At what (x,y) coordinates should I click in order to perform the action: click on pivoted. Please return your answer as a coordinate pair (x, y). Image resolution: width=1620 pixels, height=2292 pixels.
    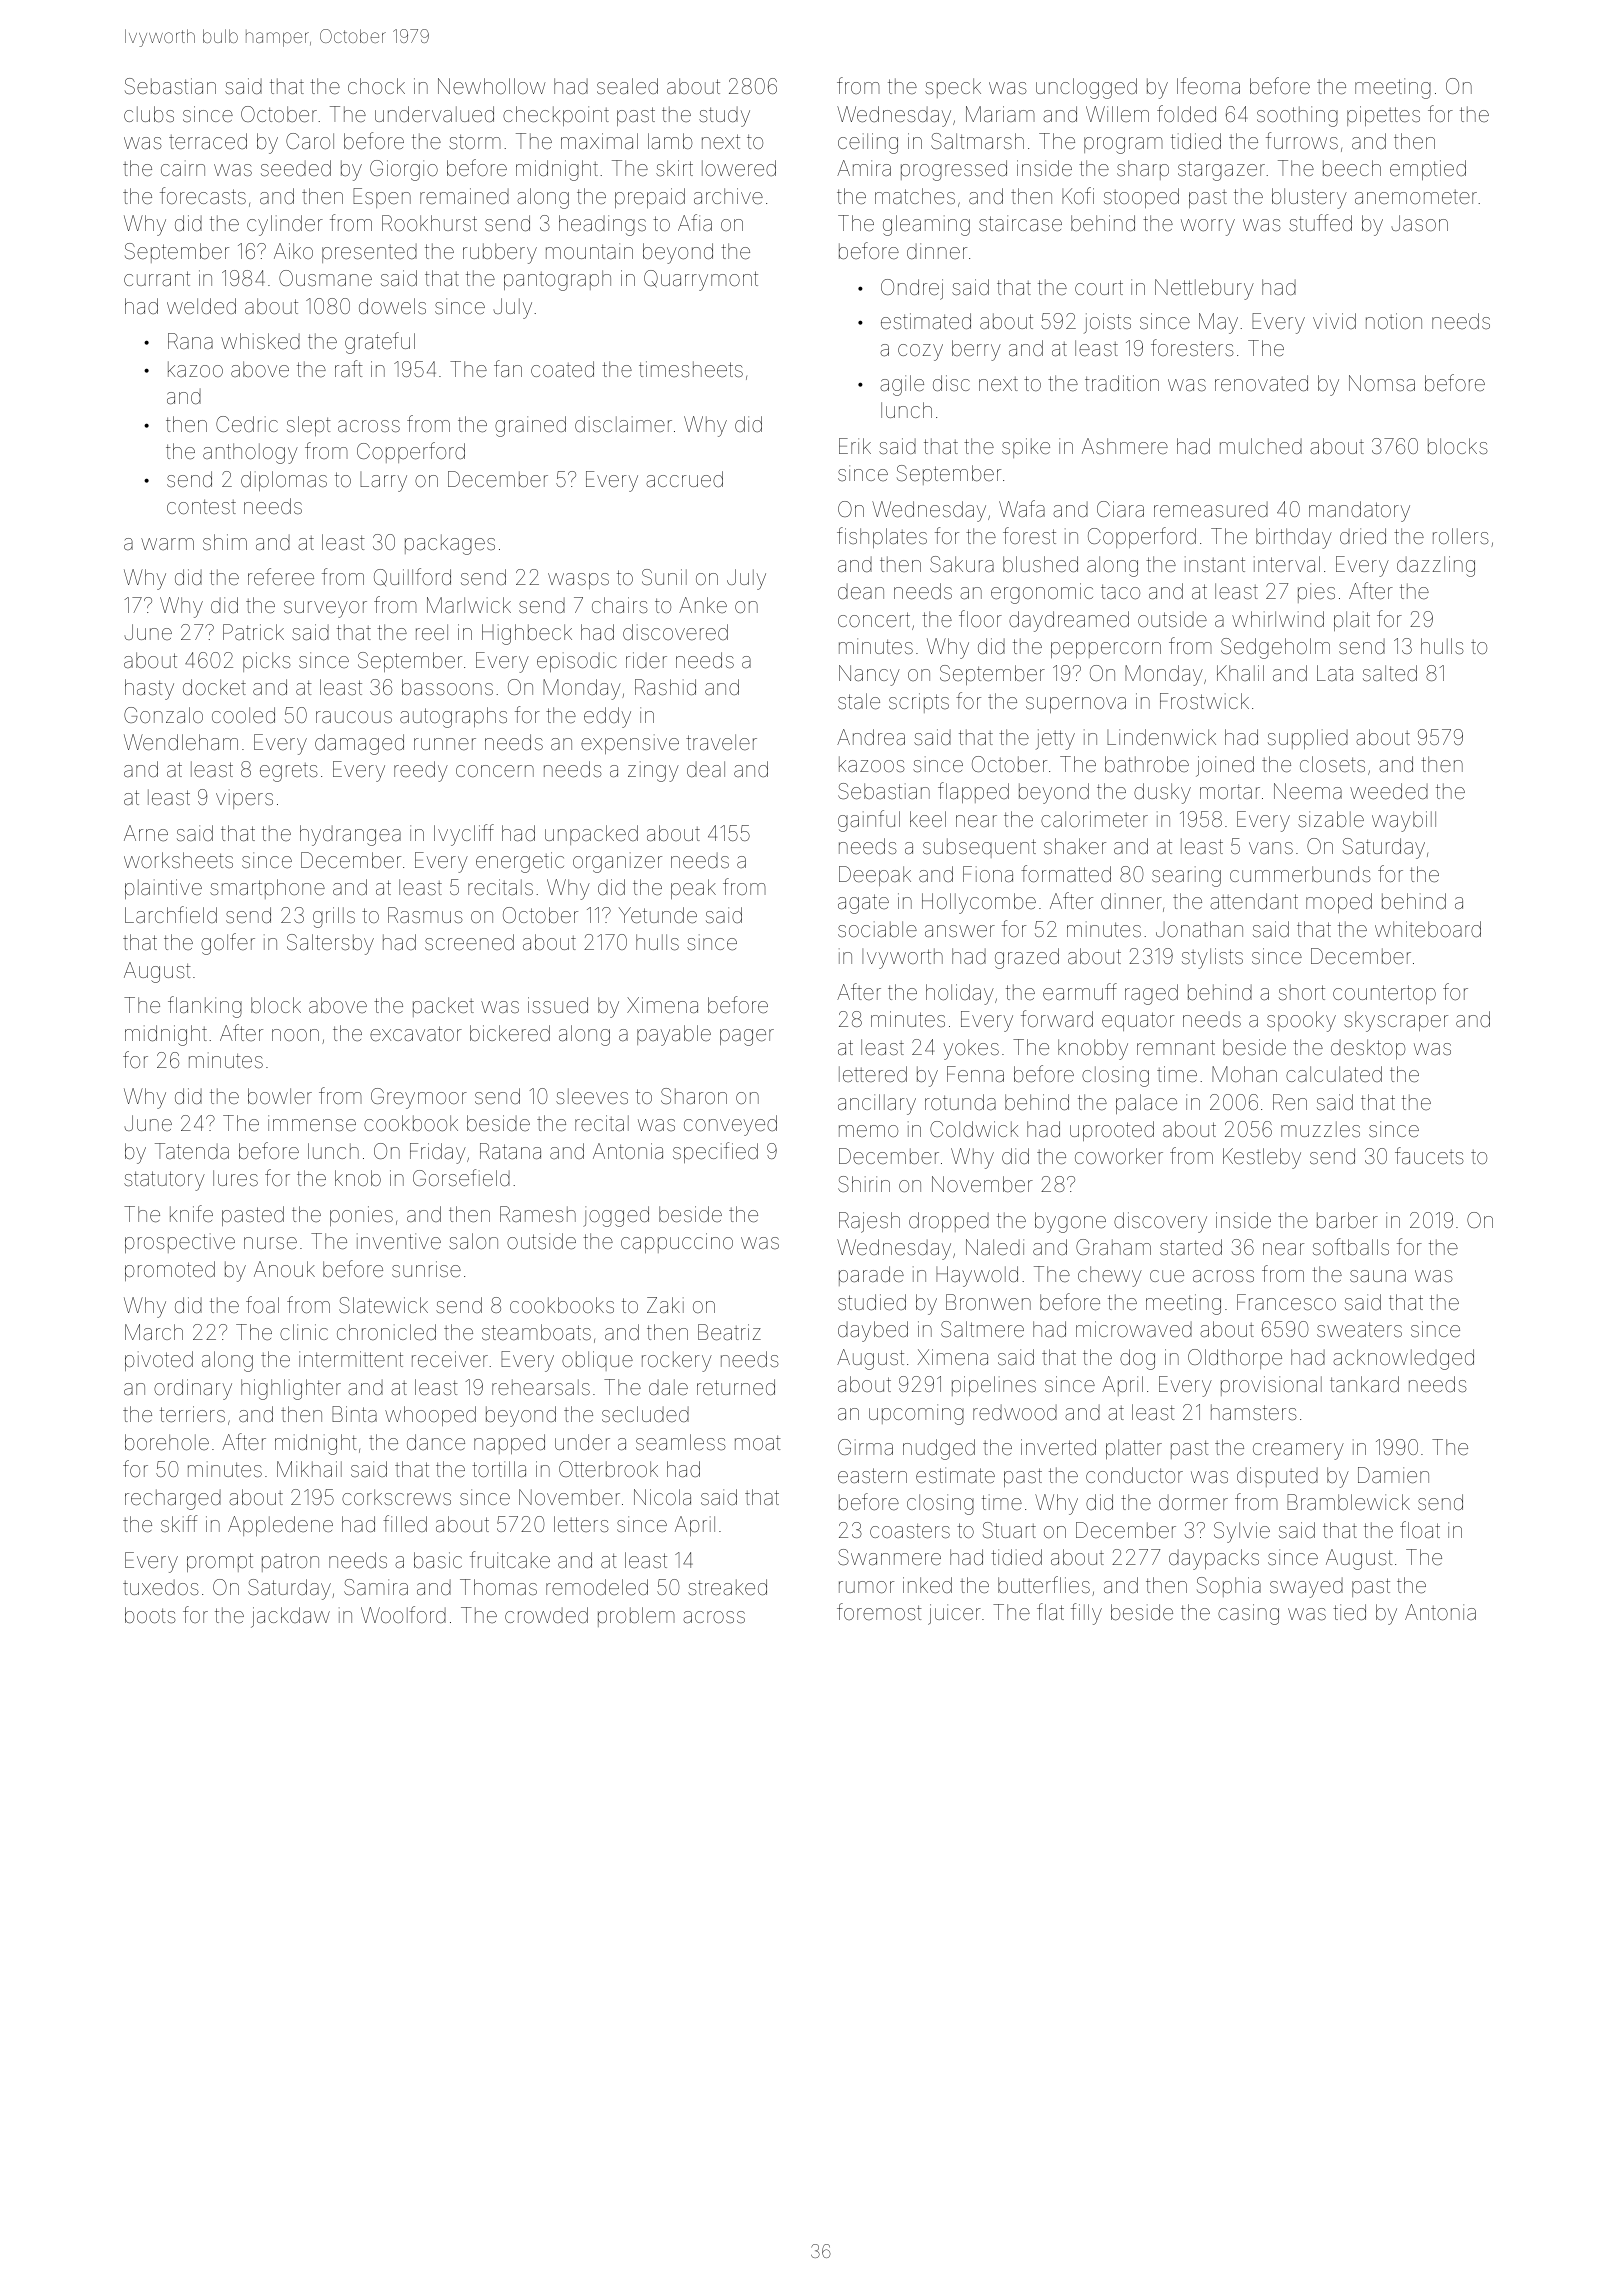
    Looking at the image, I should click on (159, 1361).
